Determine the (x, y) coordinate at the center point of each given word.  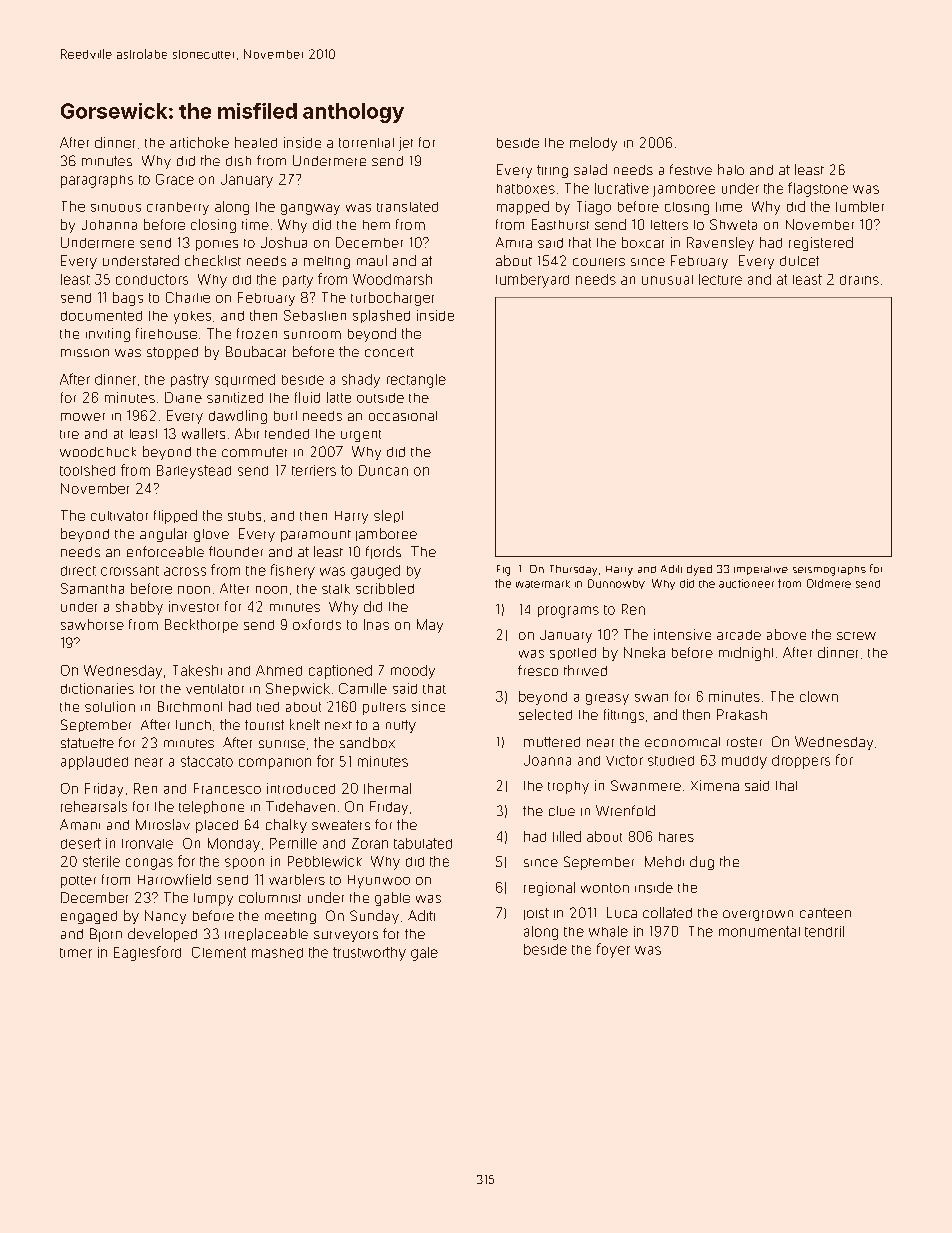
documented (101, 316)
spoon (244, 863)
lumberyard (532, 281)
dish (238, 161)
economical (682, 742)
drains (859, 280)
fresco (538, 670)
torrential (366, 143)
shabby (139, 608)
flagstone (818, 189)
